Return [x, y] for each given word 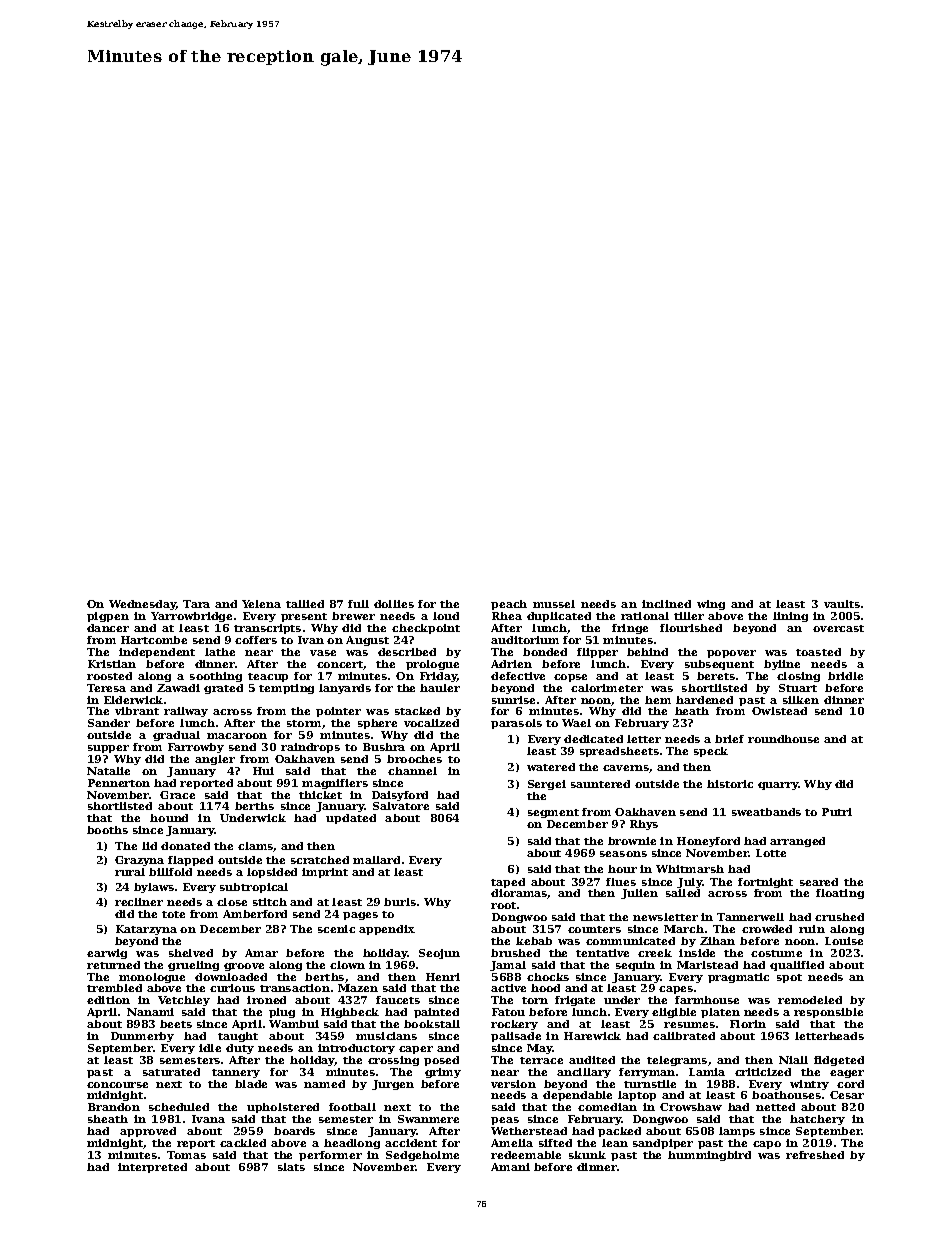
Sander [109, 723]
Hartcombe [154, 640]
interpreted [152, 1168]
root [503, 905]
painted [436, 1013]
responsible [828, 1013]
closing [798, 677]
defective [518, 676]
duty [240, 1049]
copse [570, 678]
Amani [510, 1167]
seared [819, 882]
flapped [190, 861]
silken [801, 700]
